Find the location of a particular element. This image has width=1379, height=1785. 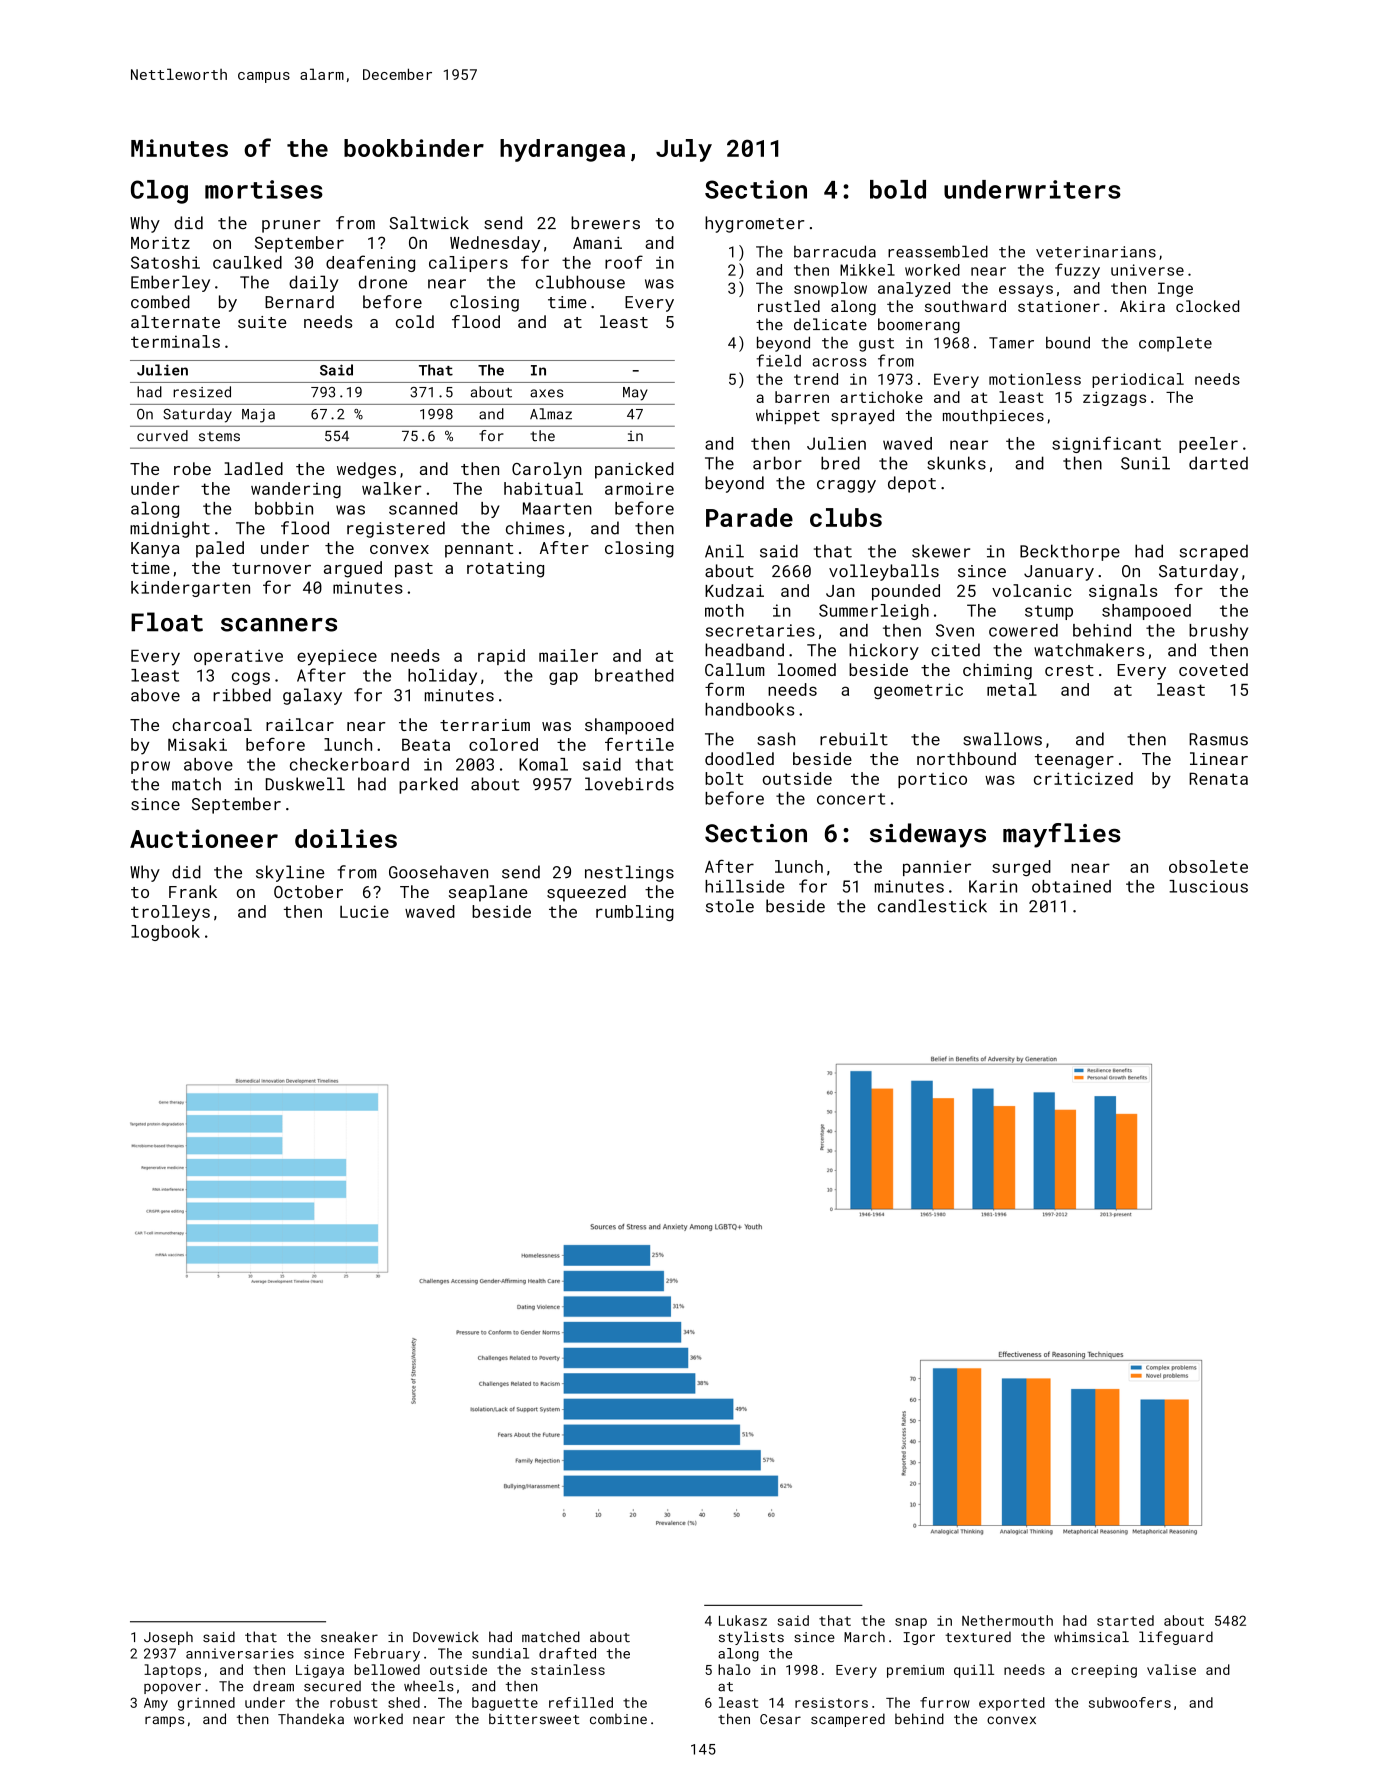

bold is located at coordinates (898, 189).
